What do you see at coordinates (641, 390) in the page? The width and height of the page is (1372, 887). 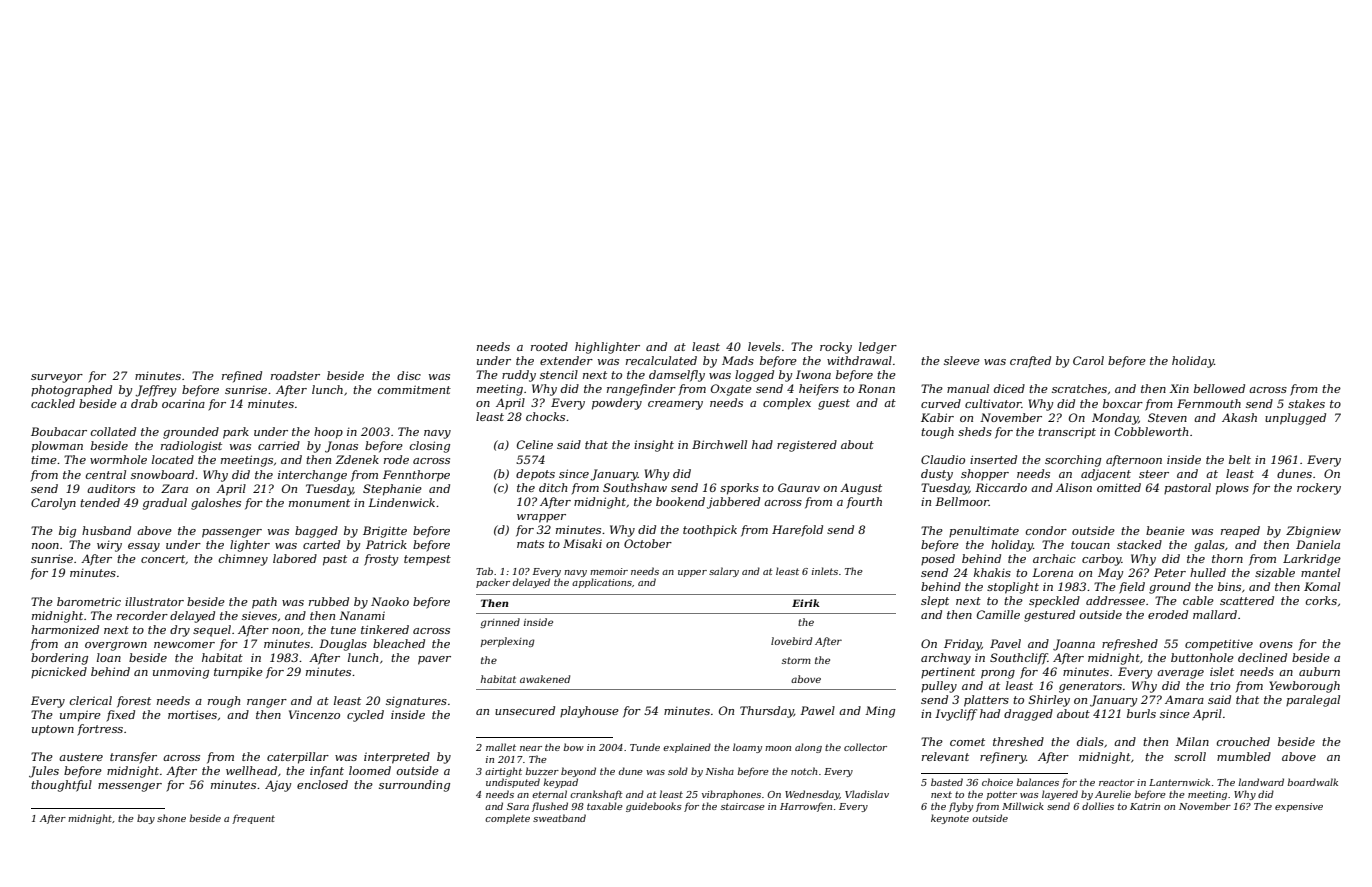 I see `rangefinder` at bounding box center [641, 390].
